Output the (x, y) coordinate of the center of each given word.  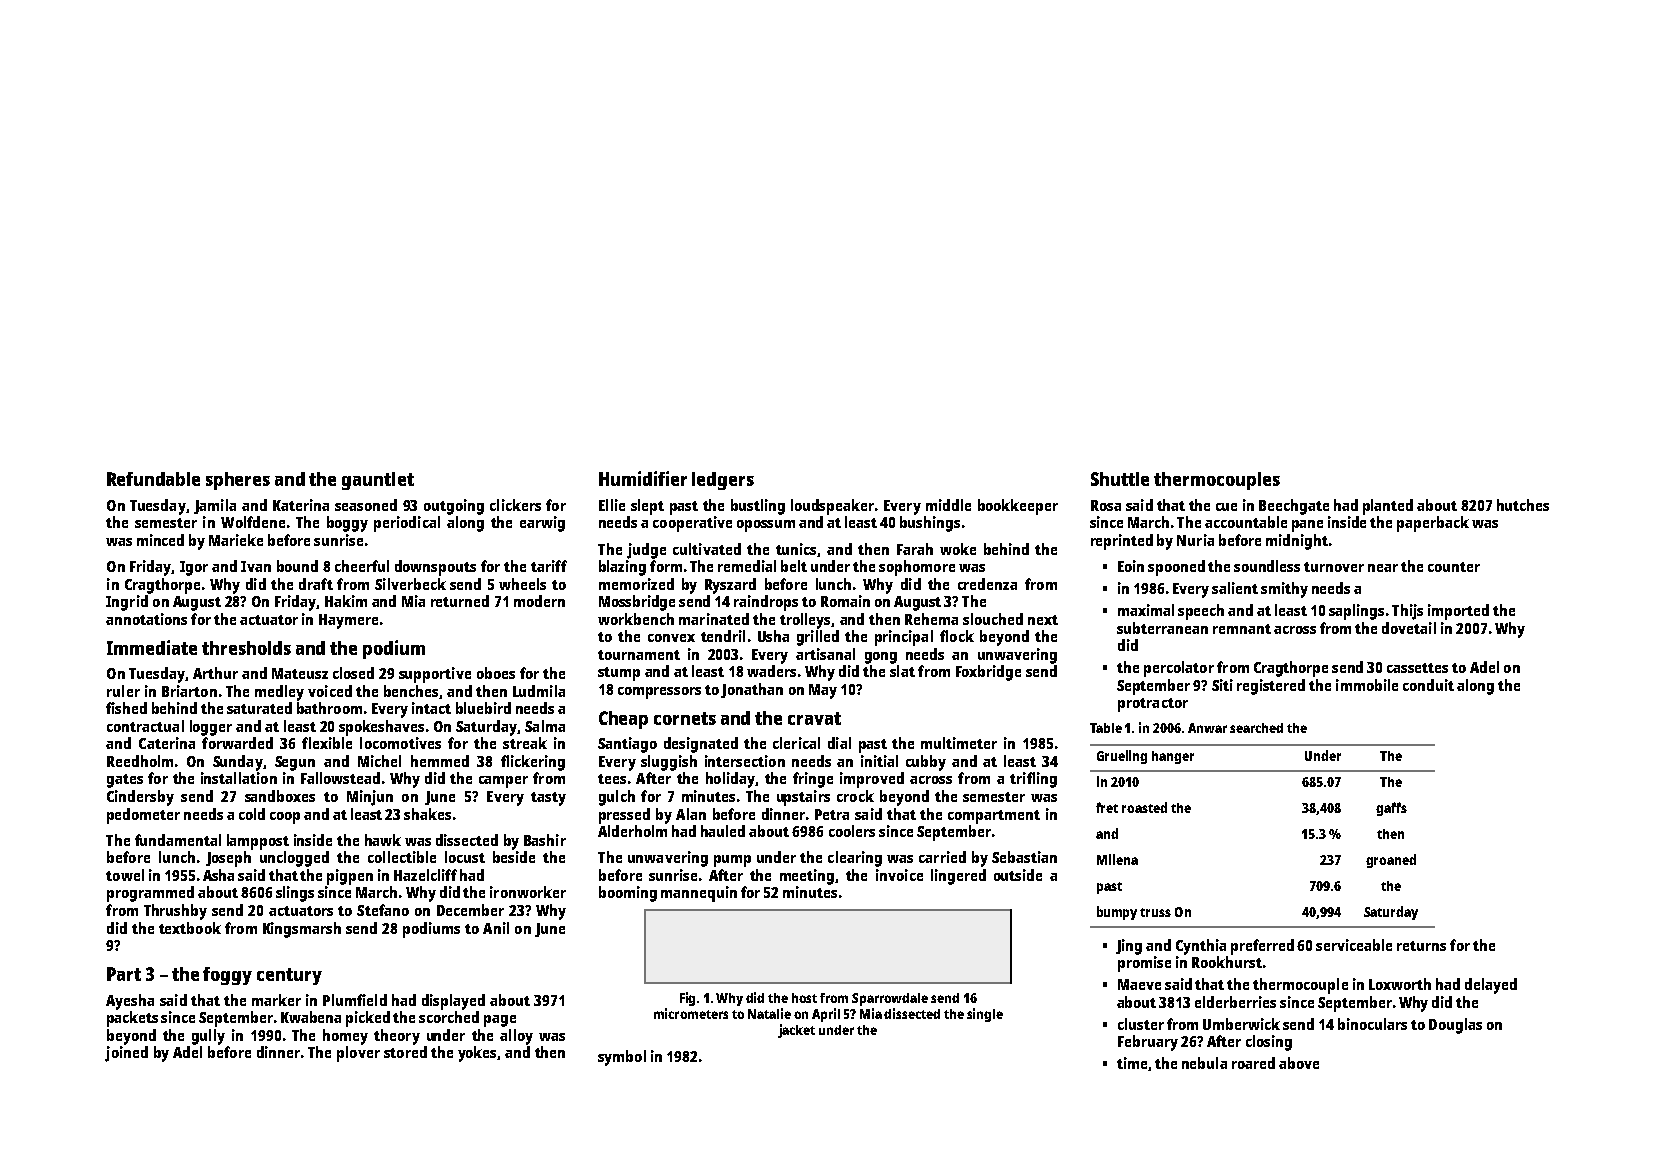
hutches (1523, 505)
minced (160, 540)
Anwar (1207, 728)
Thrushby (175, 912)
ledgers (723, 481)
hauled (723, 831)
